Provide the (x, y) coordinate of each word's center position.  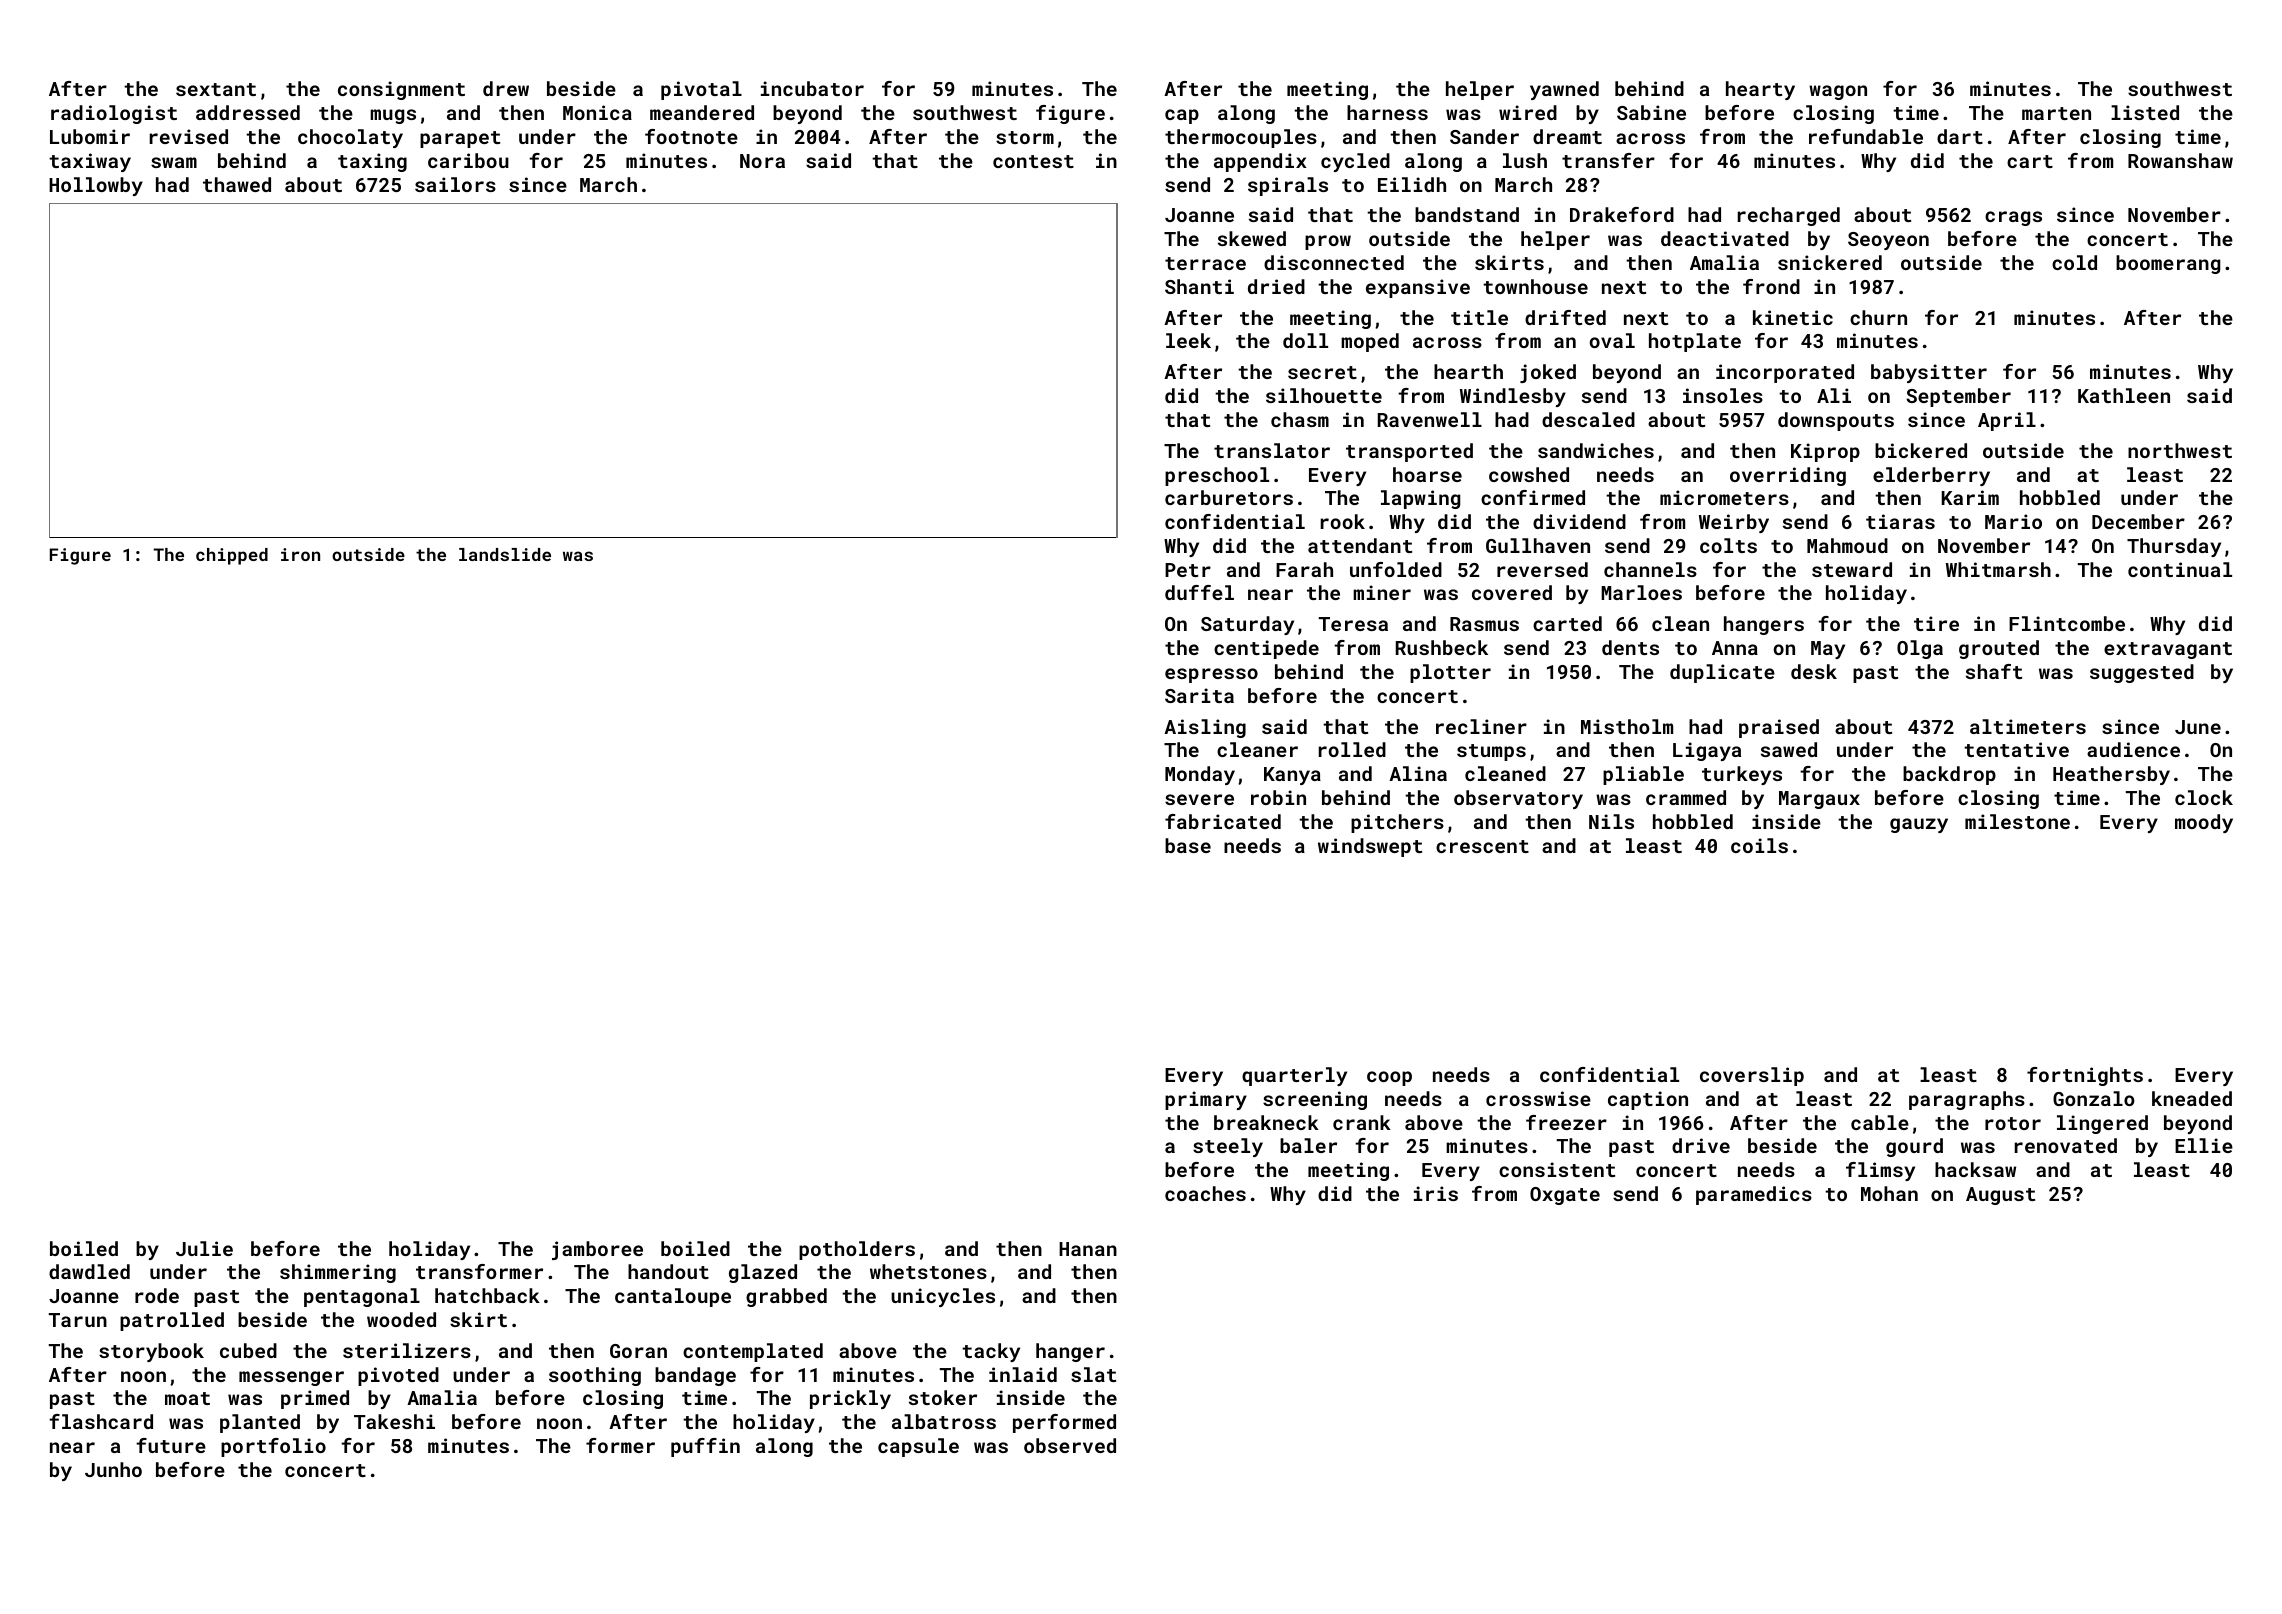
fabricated (1223, 821)
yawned (1564, 90)
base (1188, 845)
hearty (1760, 90)
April (2007, 421)
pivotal (701, 90)
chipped (232, 556)
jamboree (597, 1250)
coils (1759, 845)
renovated (2066, 1145)
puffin (705, 1447)
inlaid (1023, 1374)
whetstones (928, 1271)
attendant (1360, 545)
